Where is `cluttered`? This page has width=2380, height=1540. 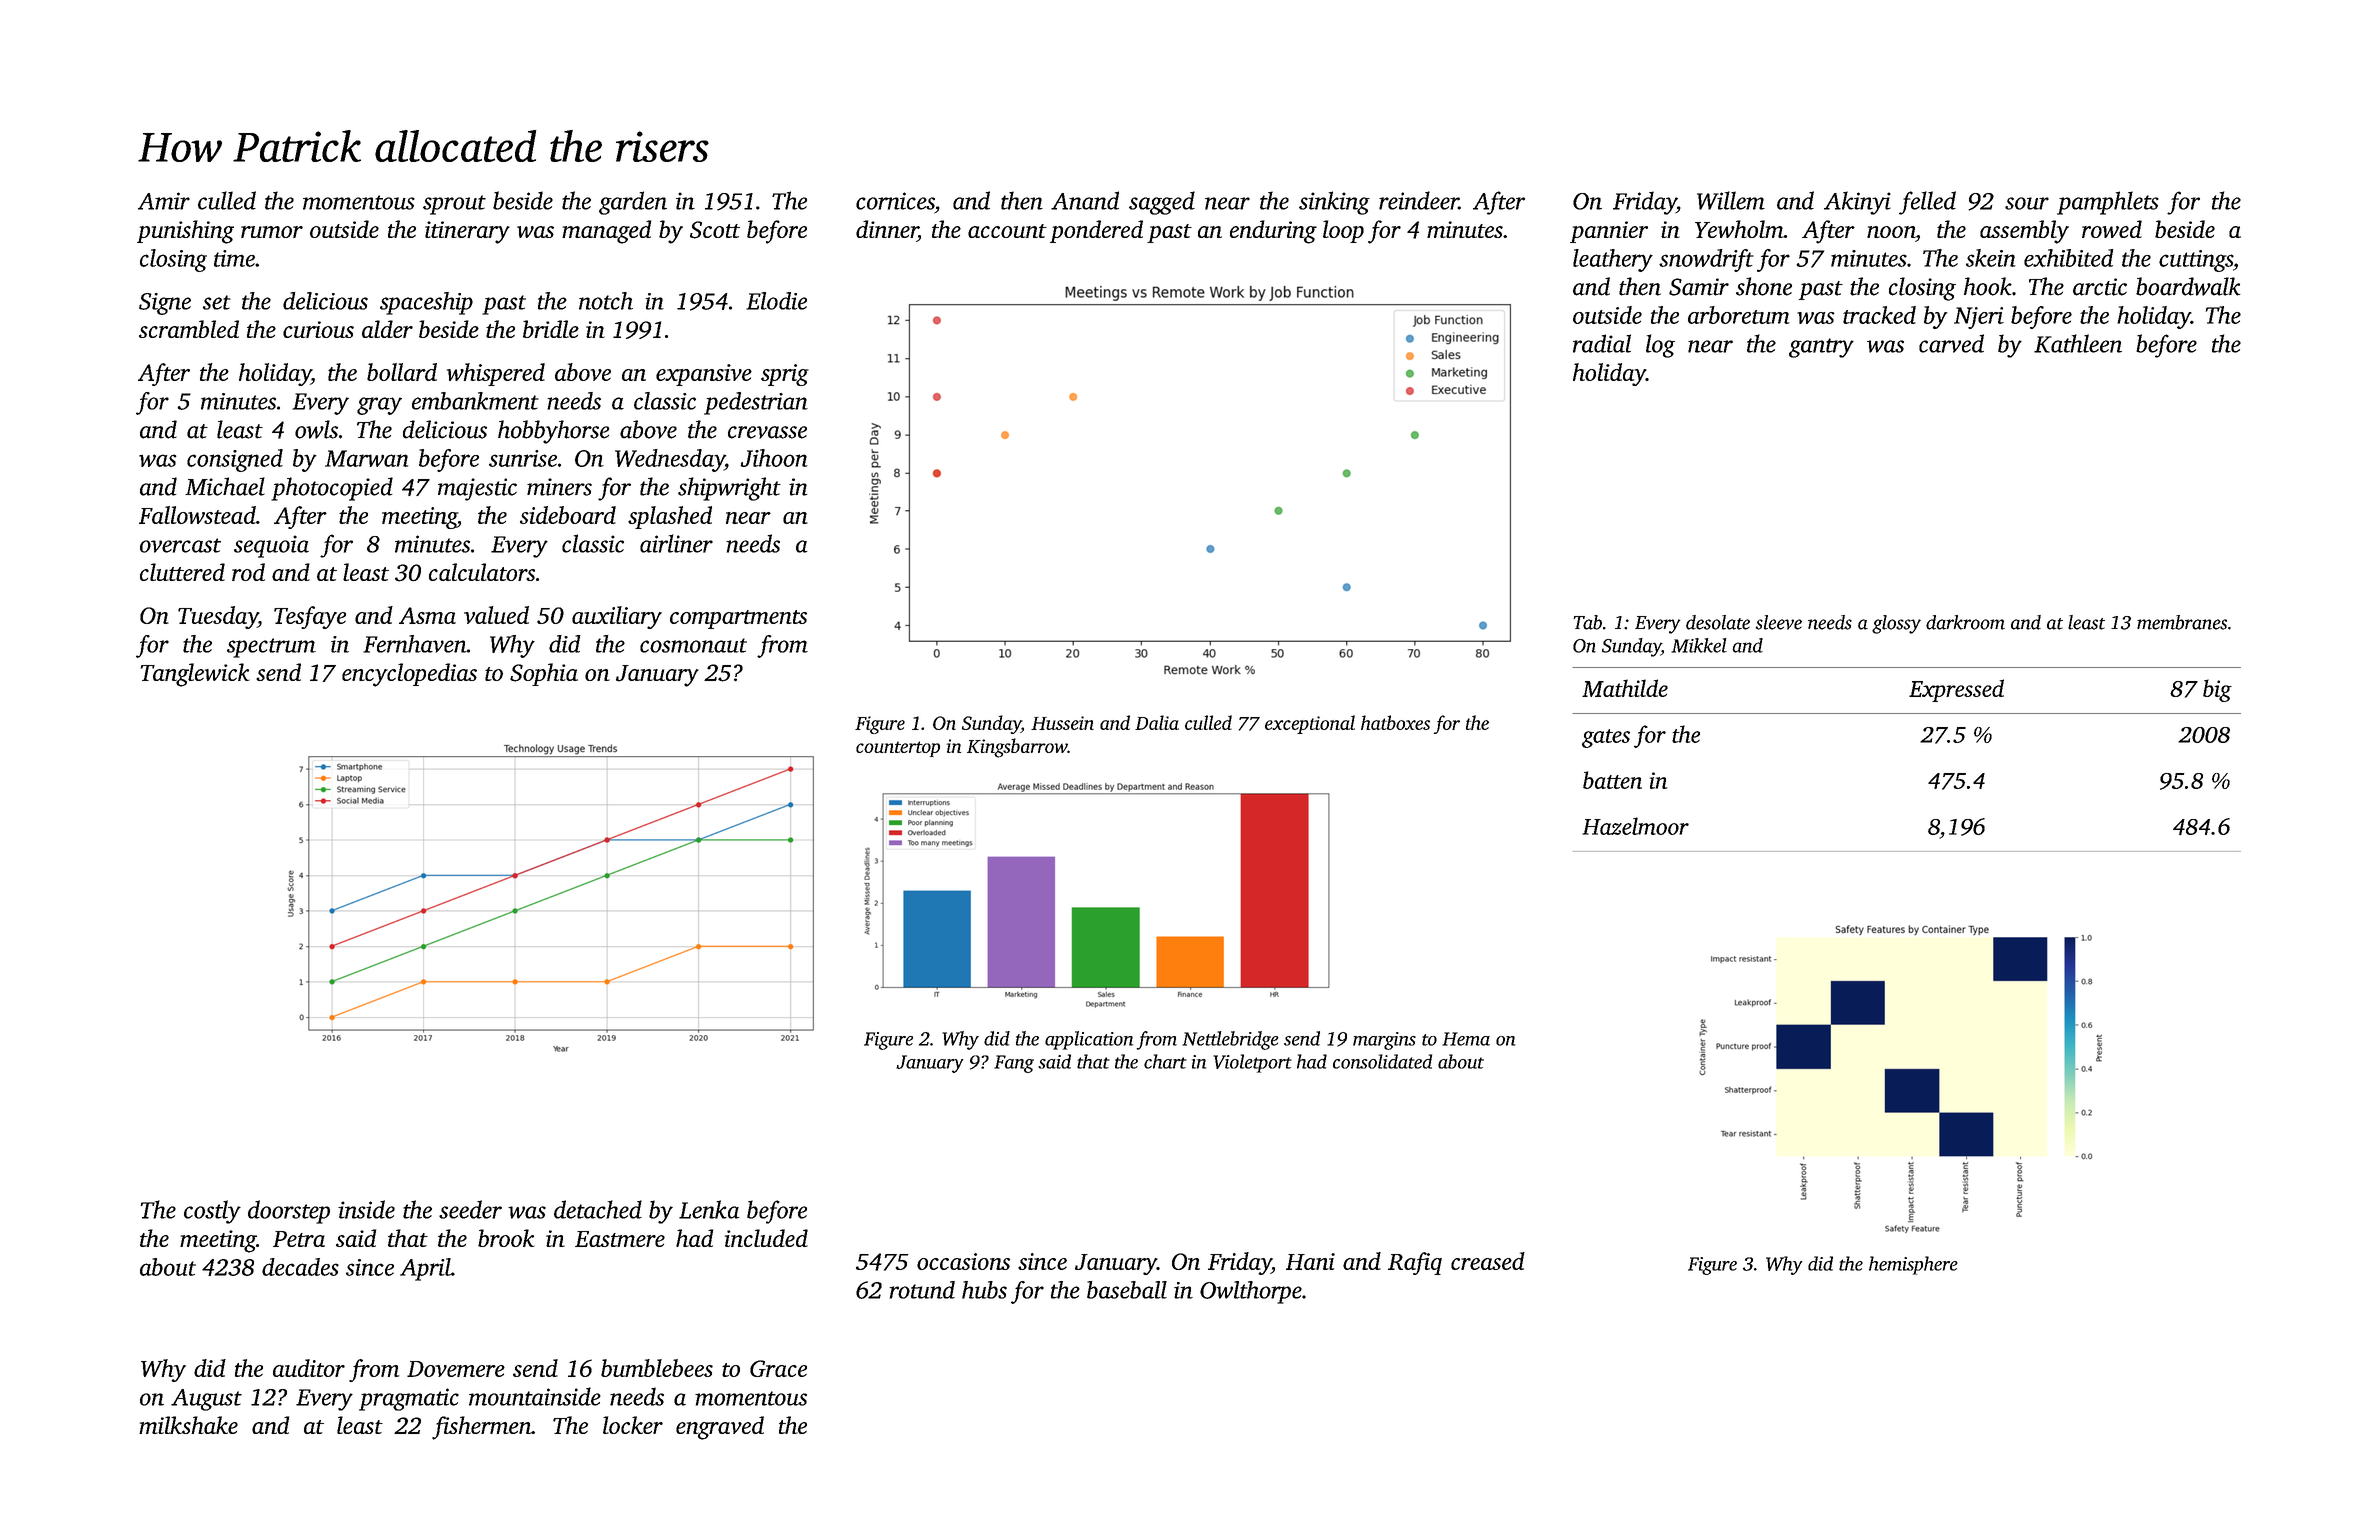
cluttered is located at coordinates (182, 572).
